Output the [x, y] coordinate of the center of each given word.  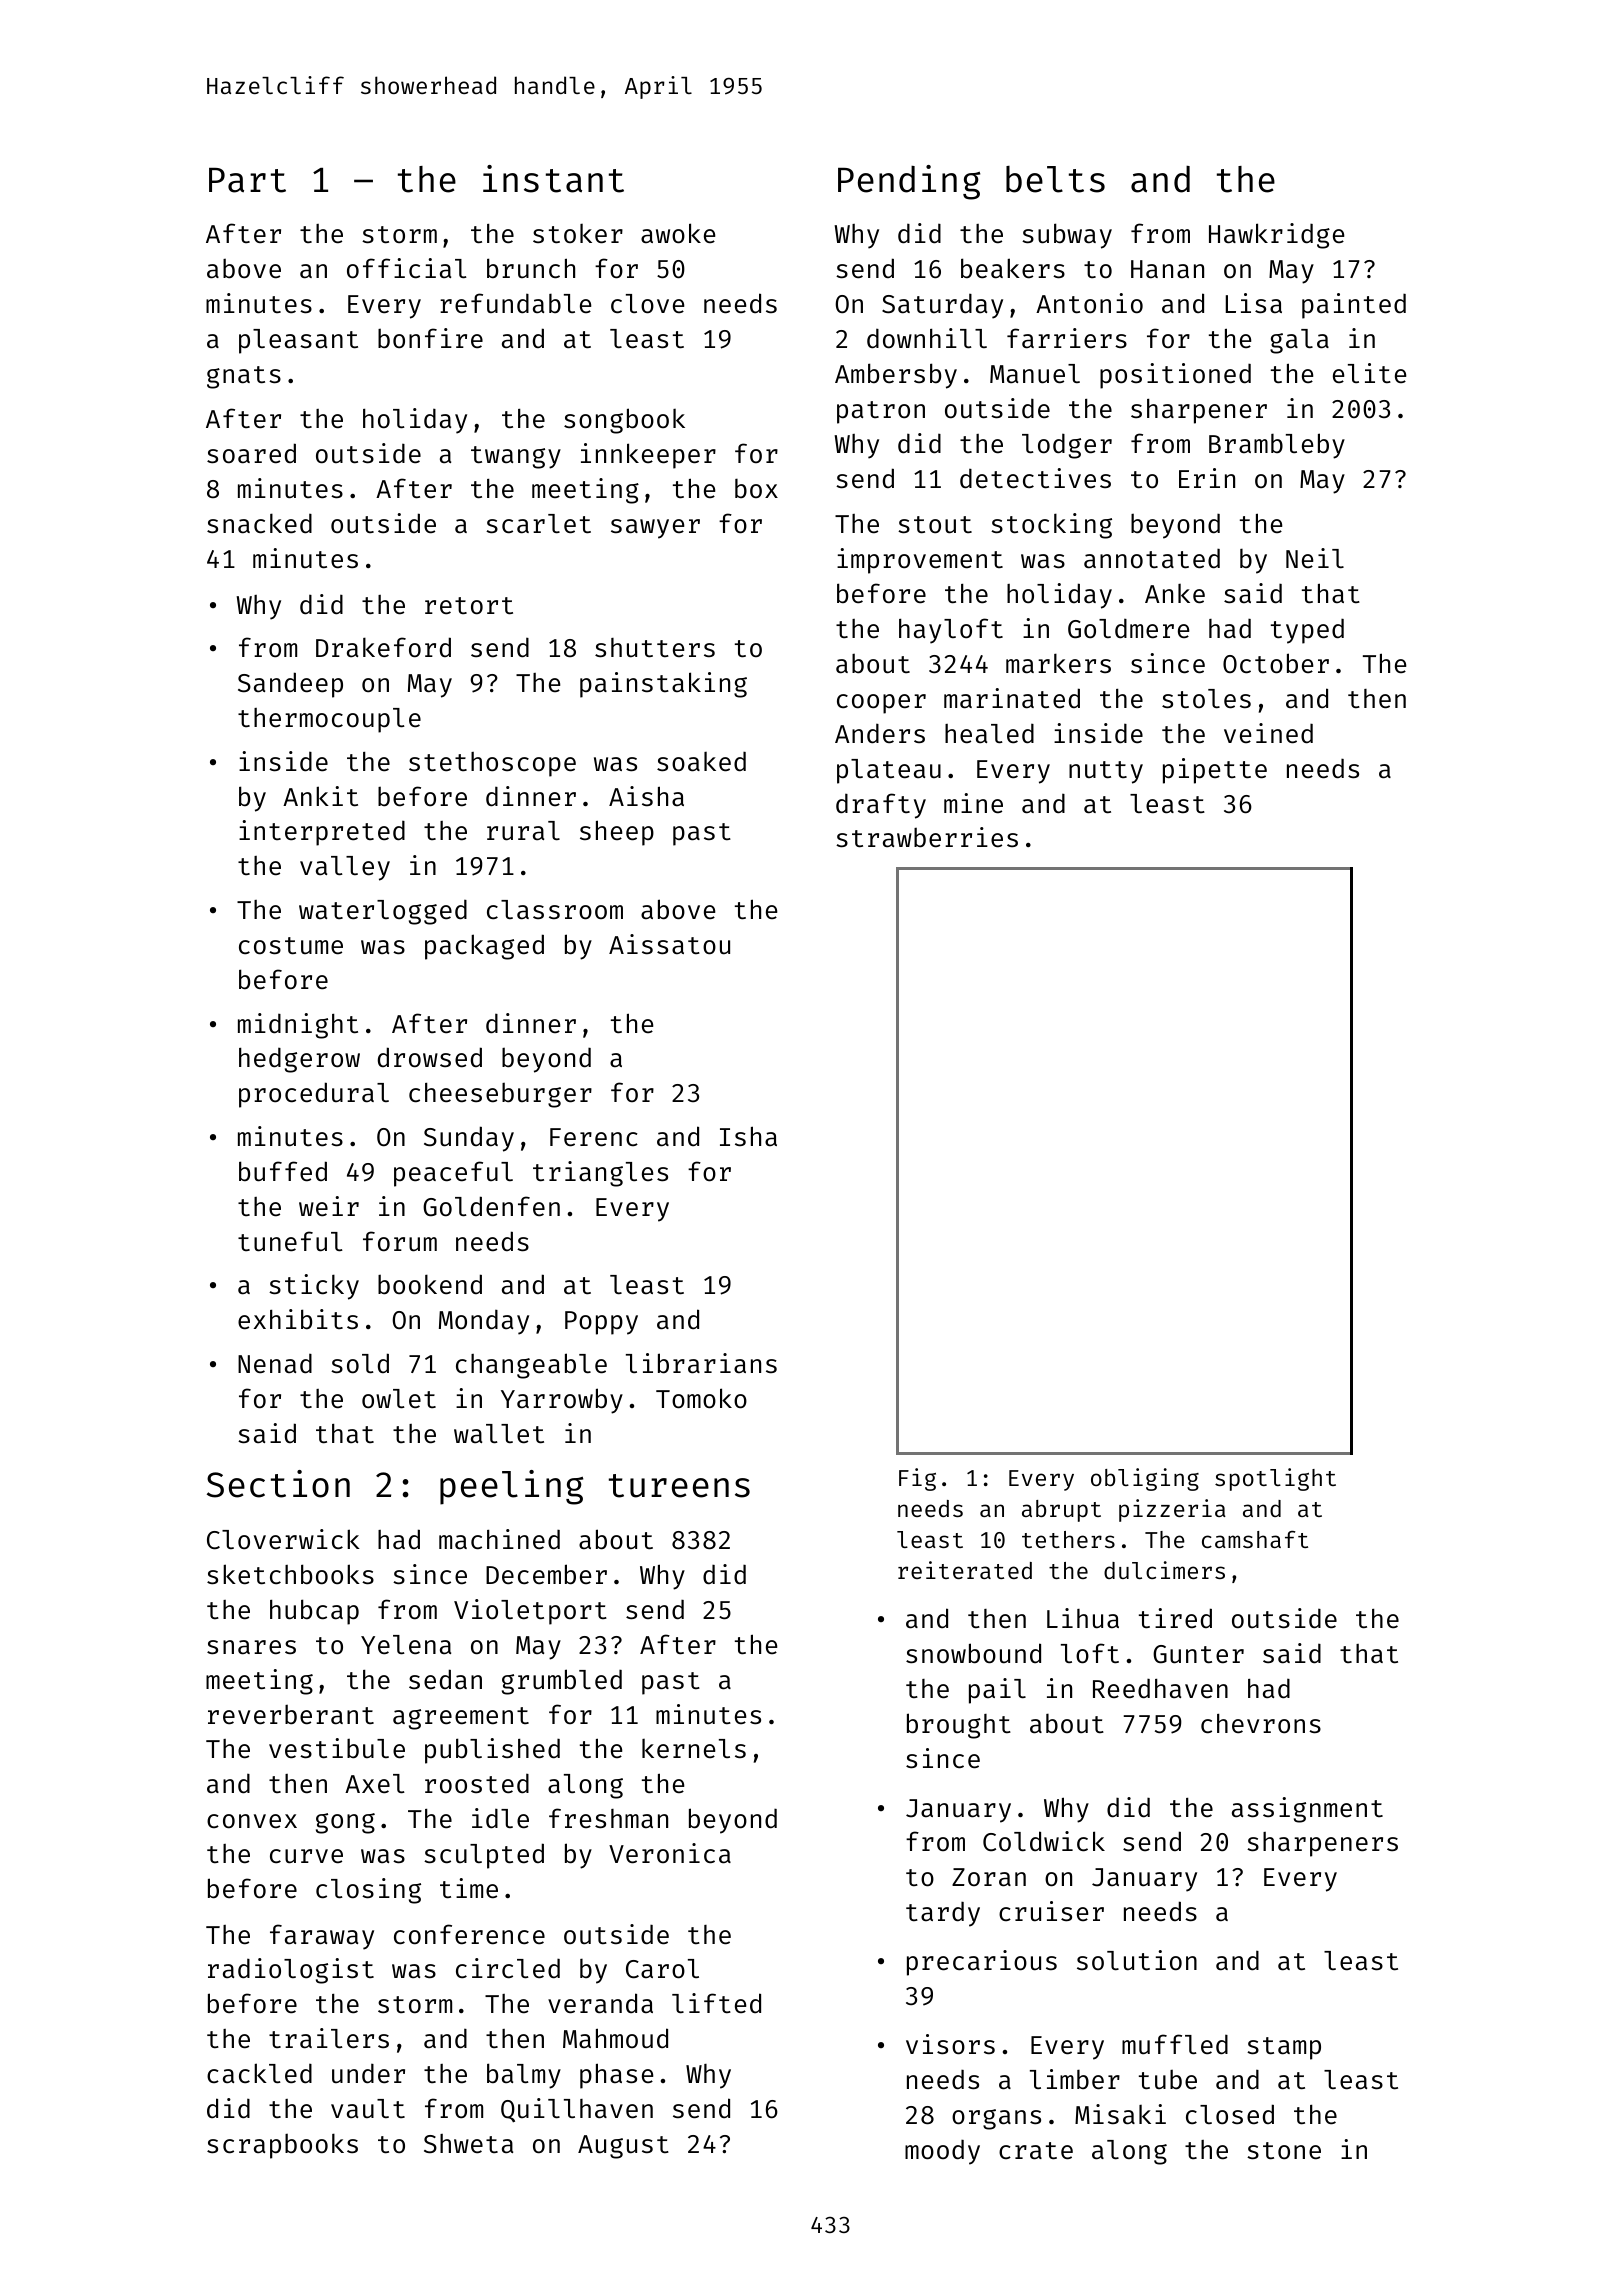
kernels [694, 1749]
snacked [259, 523]
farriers [1067, 338]
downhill [927, 338]
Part [247, 180]
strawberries [927, 837]
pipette [1215, 771]
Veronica [670, 1853]
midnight [298, 1026]
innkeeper [648, 456]
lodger [1067, 446]
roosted [477, 1784]
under [368, 2074]
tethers [1068, 1539]
